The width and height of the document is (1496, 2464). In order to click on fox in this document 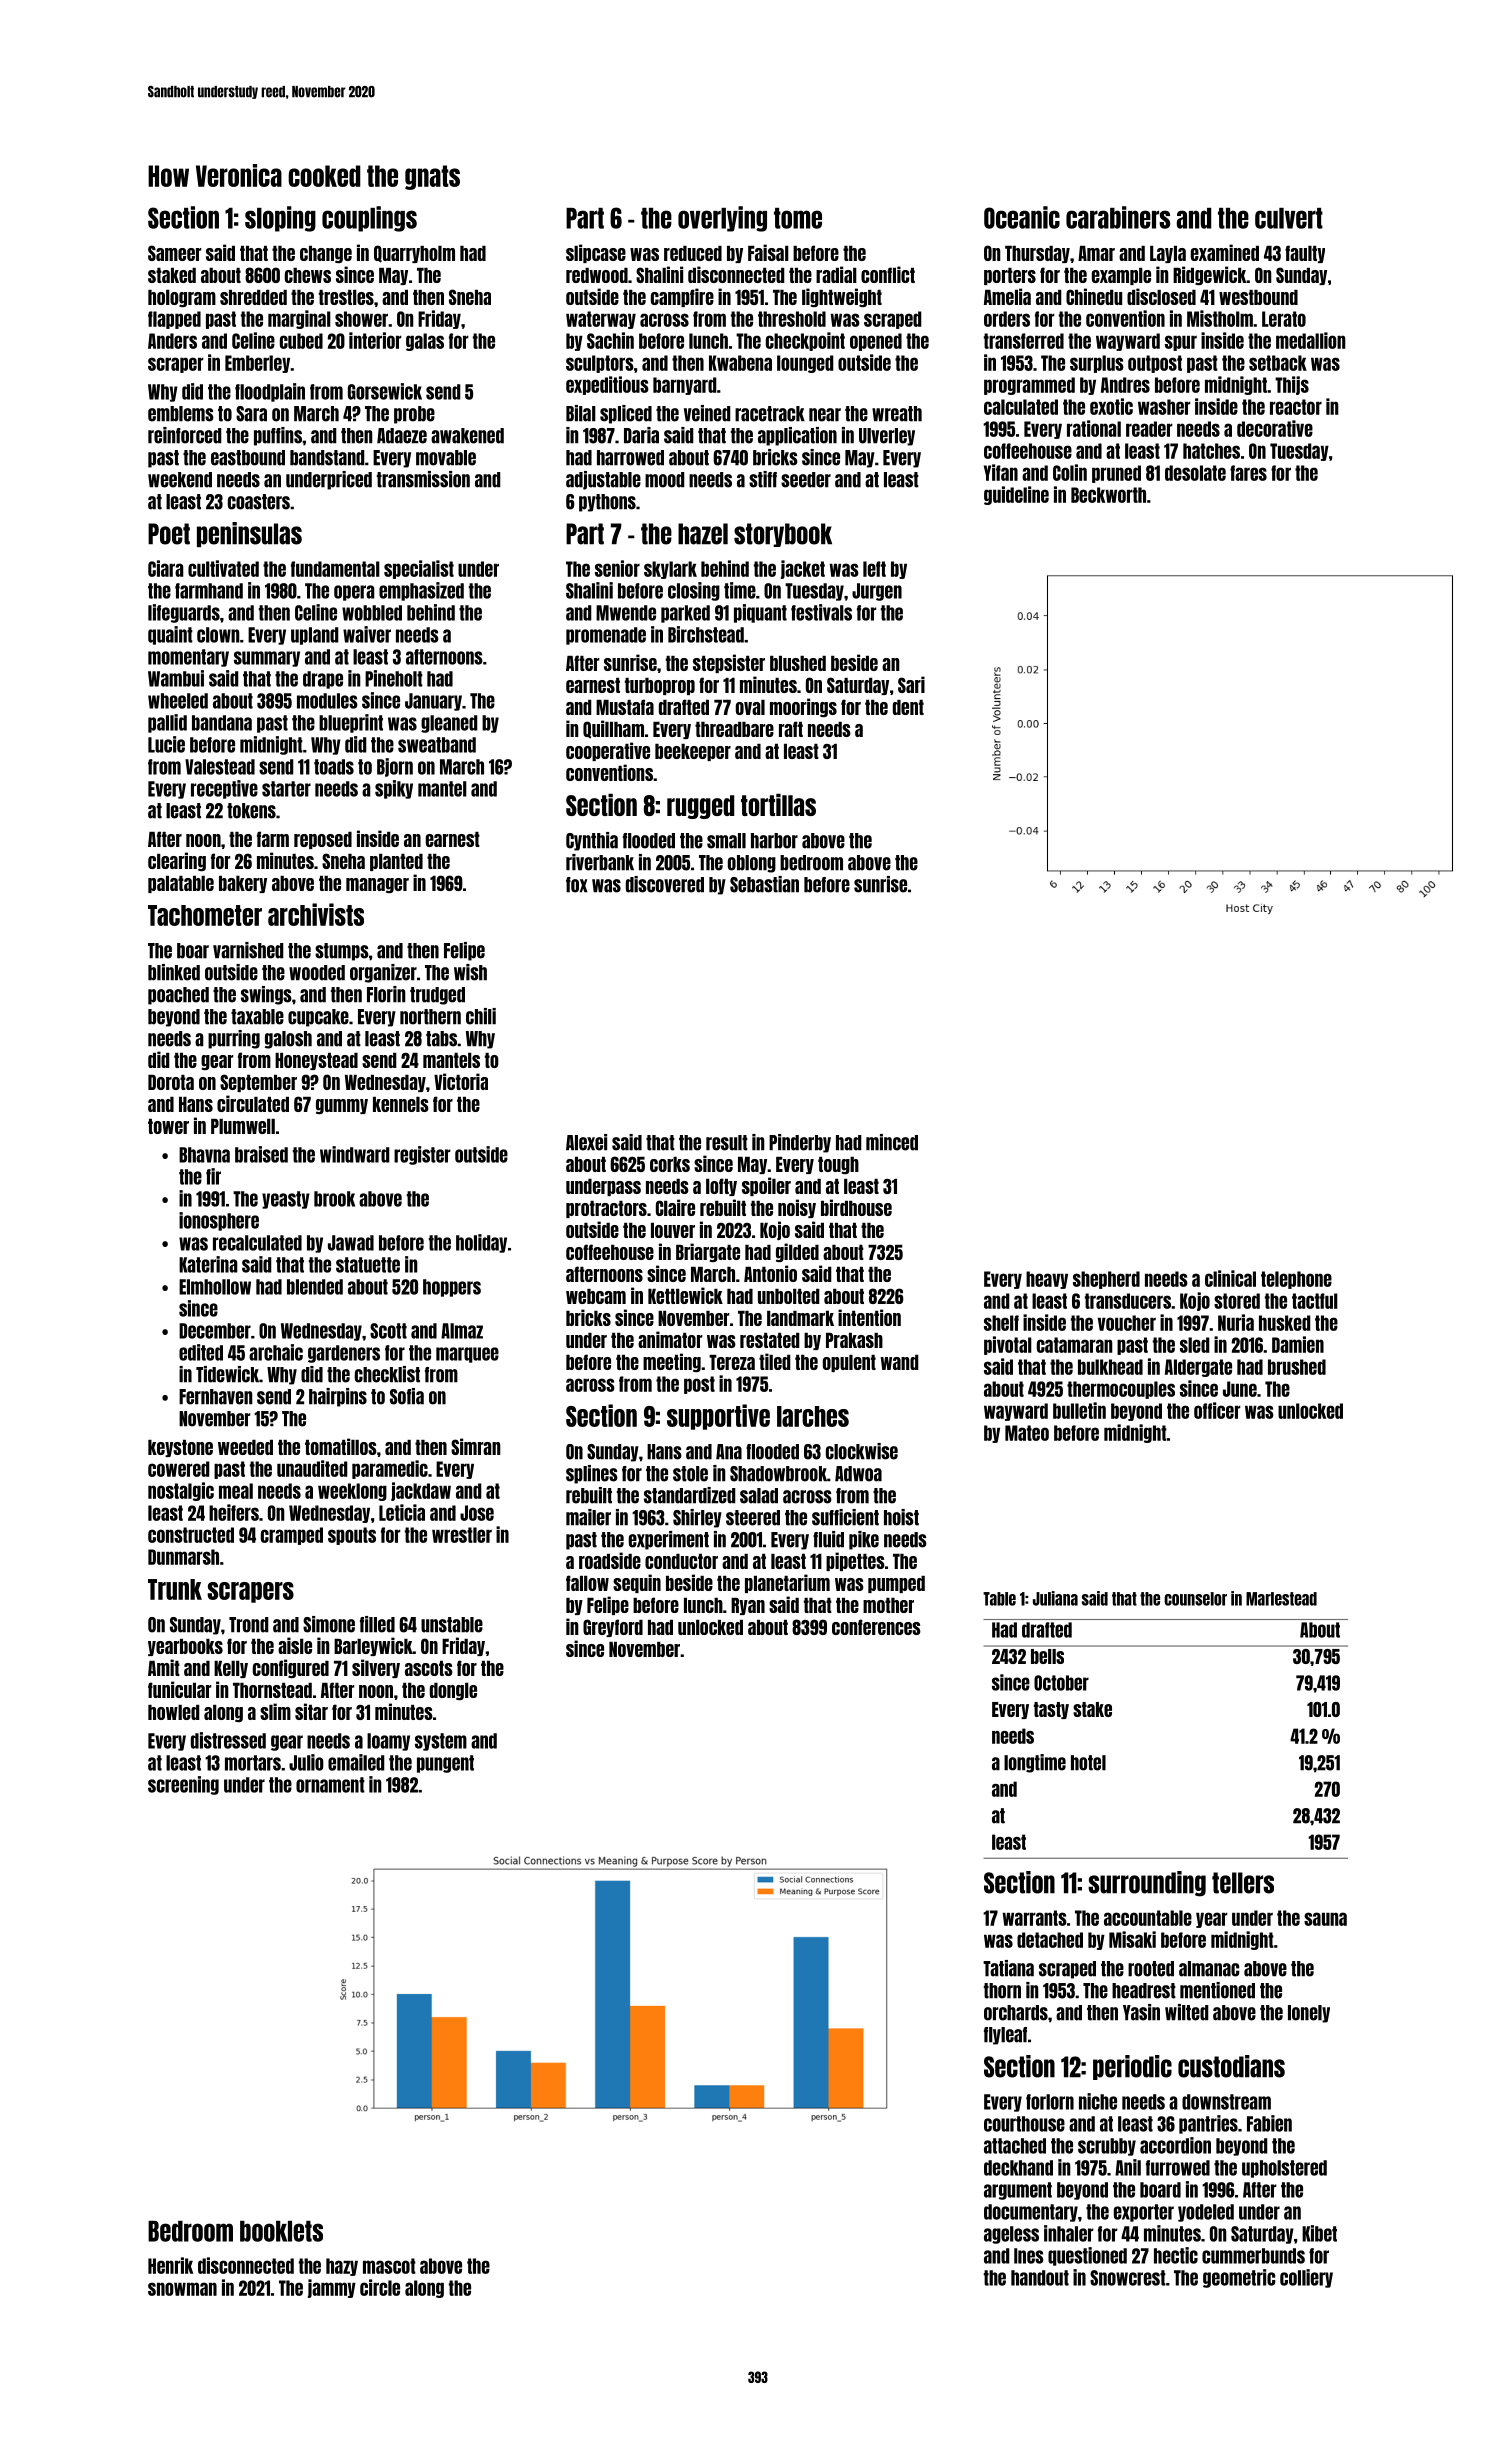, I will do `click(577, 885)`.
